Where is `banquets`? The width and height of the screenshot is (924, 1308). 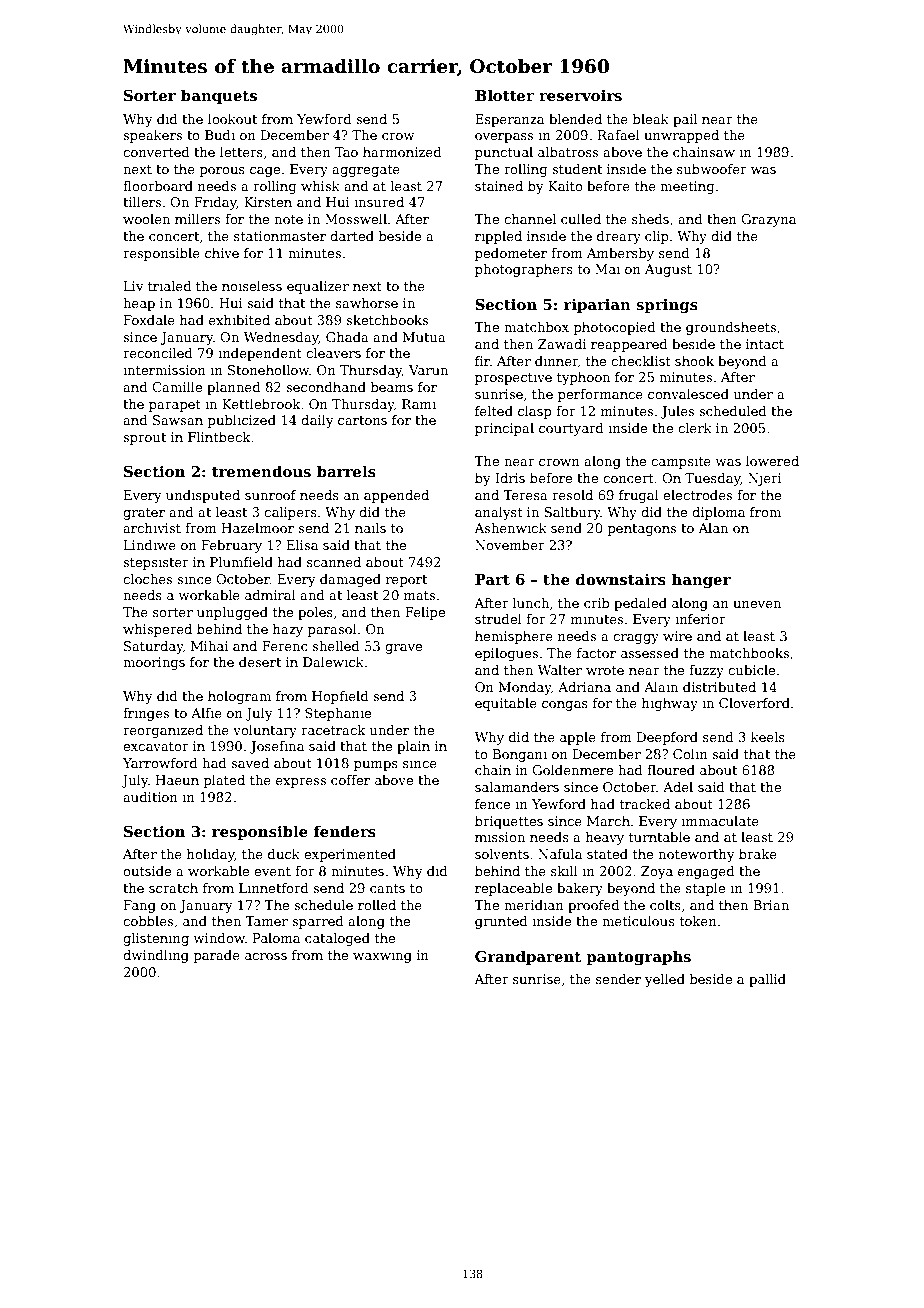
banquets is located at coordinates (219, 96).
